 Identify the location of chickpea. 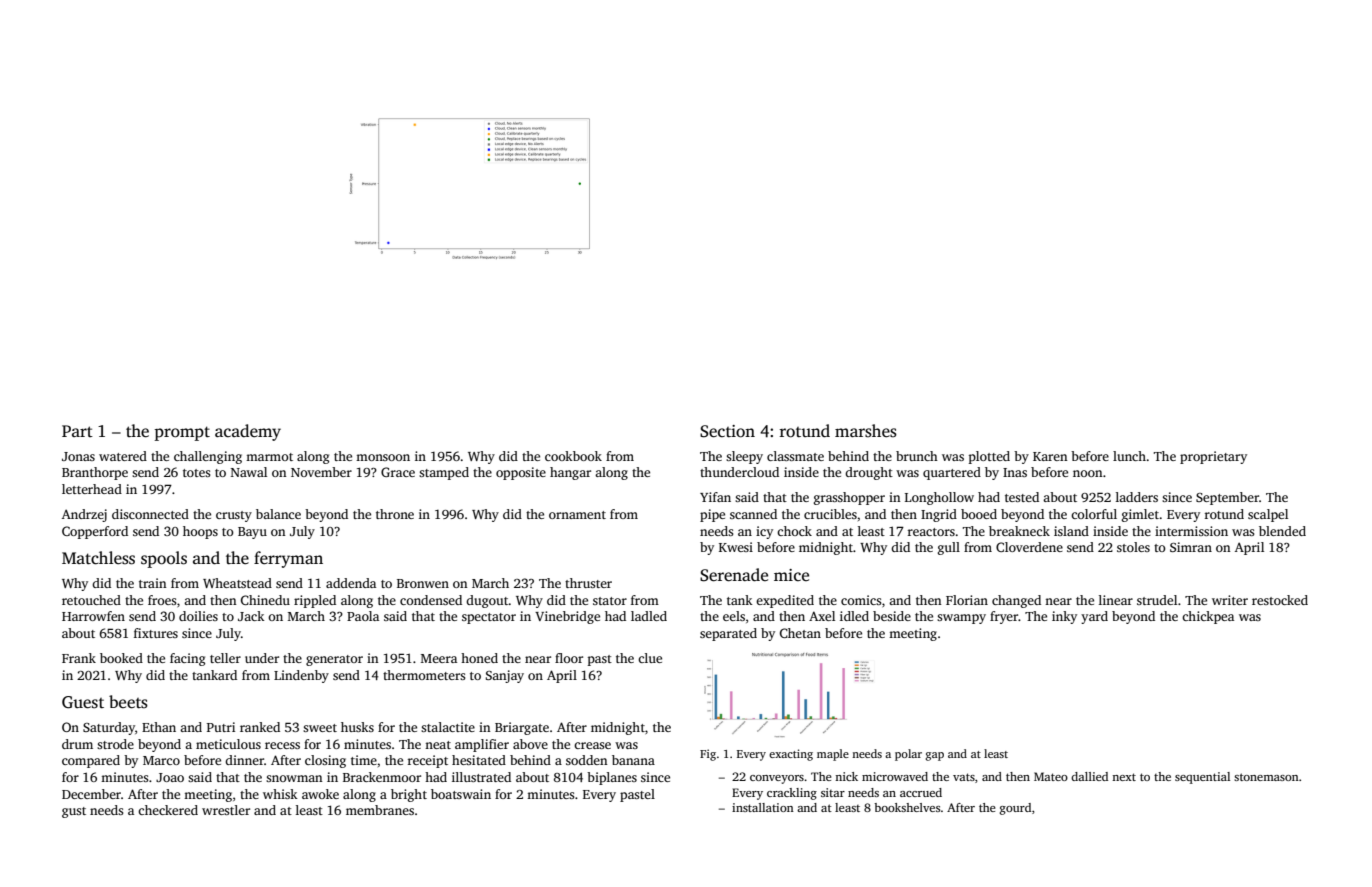
(1208, 617).
